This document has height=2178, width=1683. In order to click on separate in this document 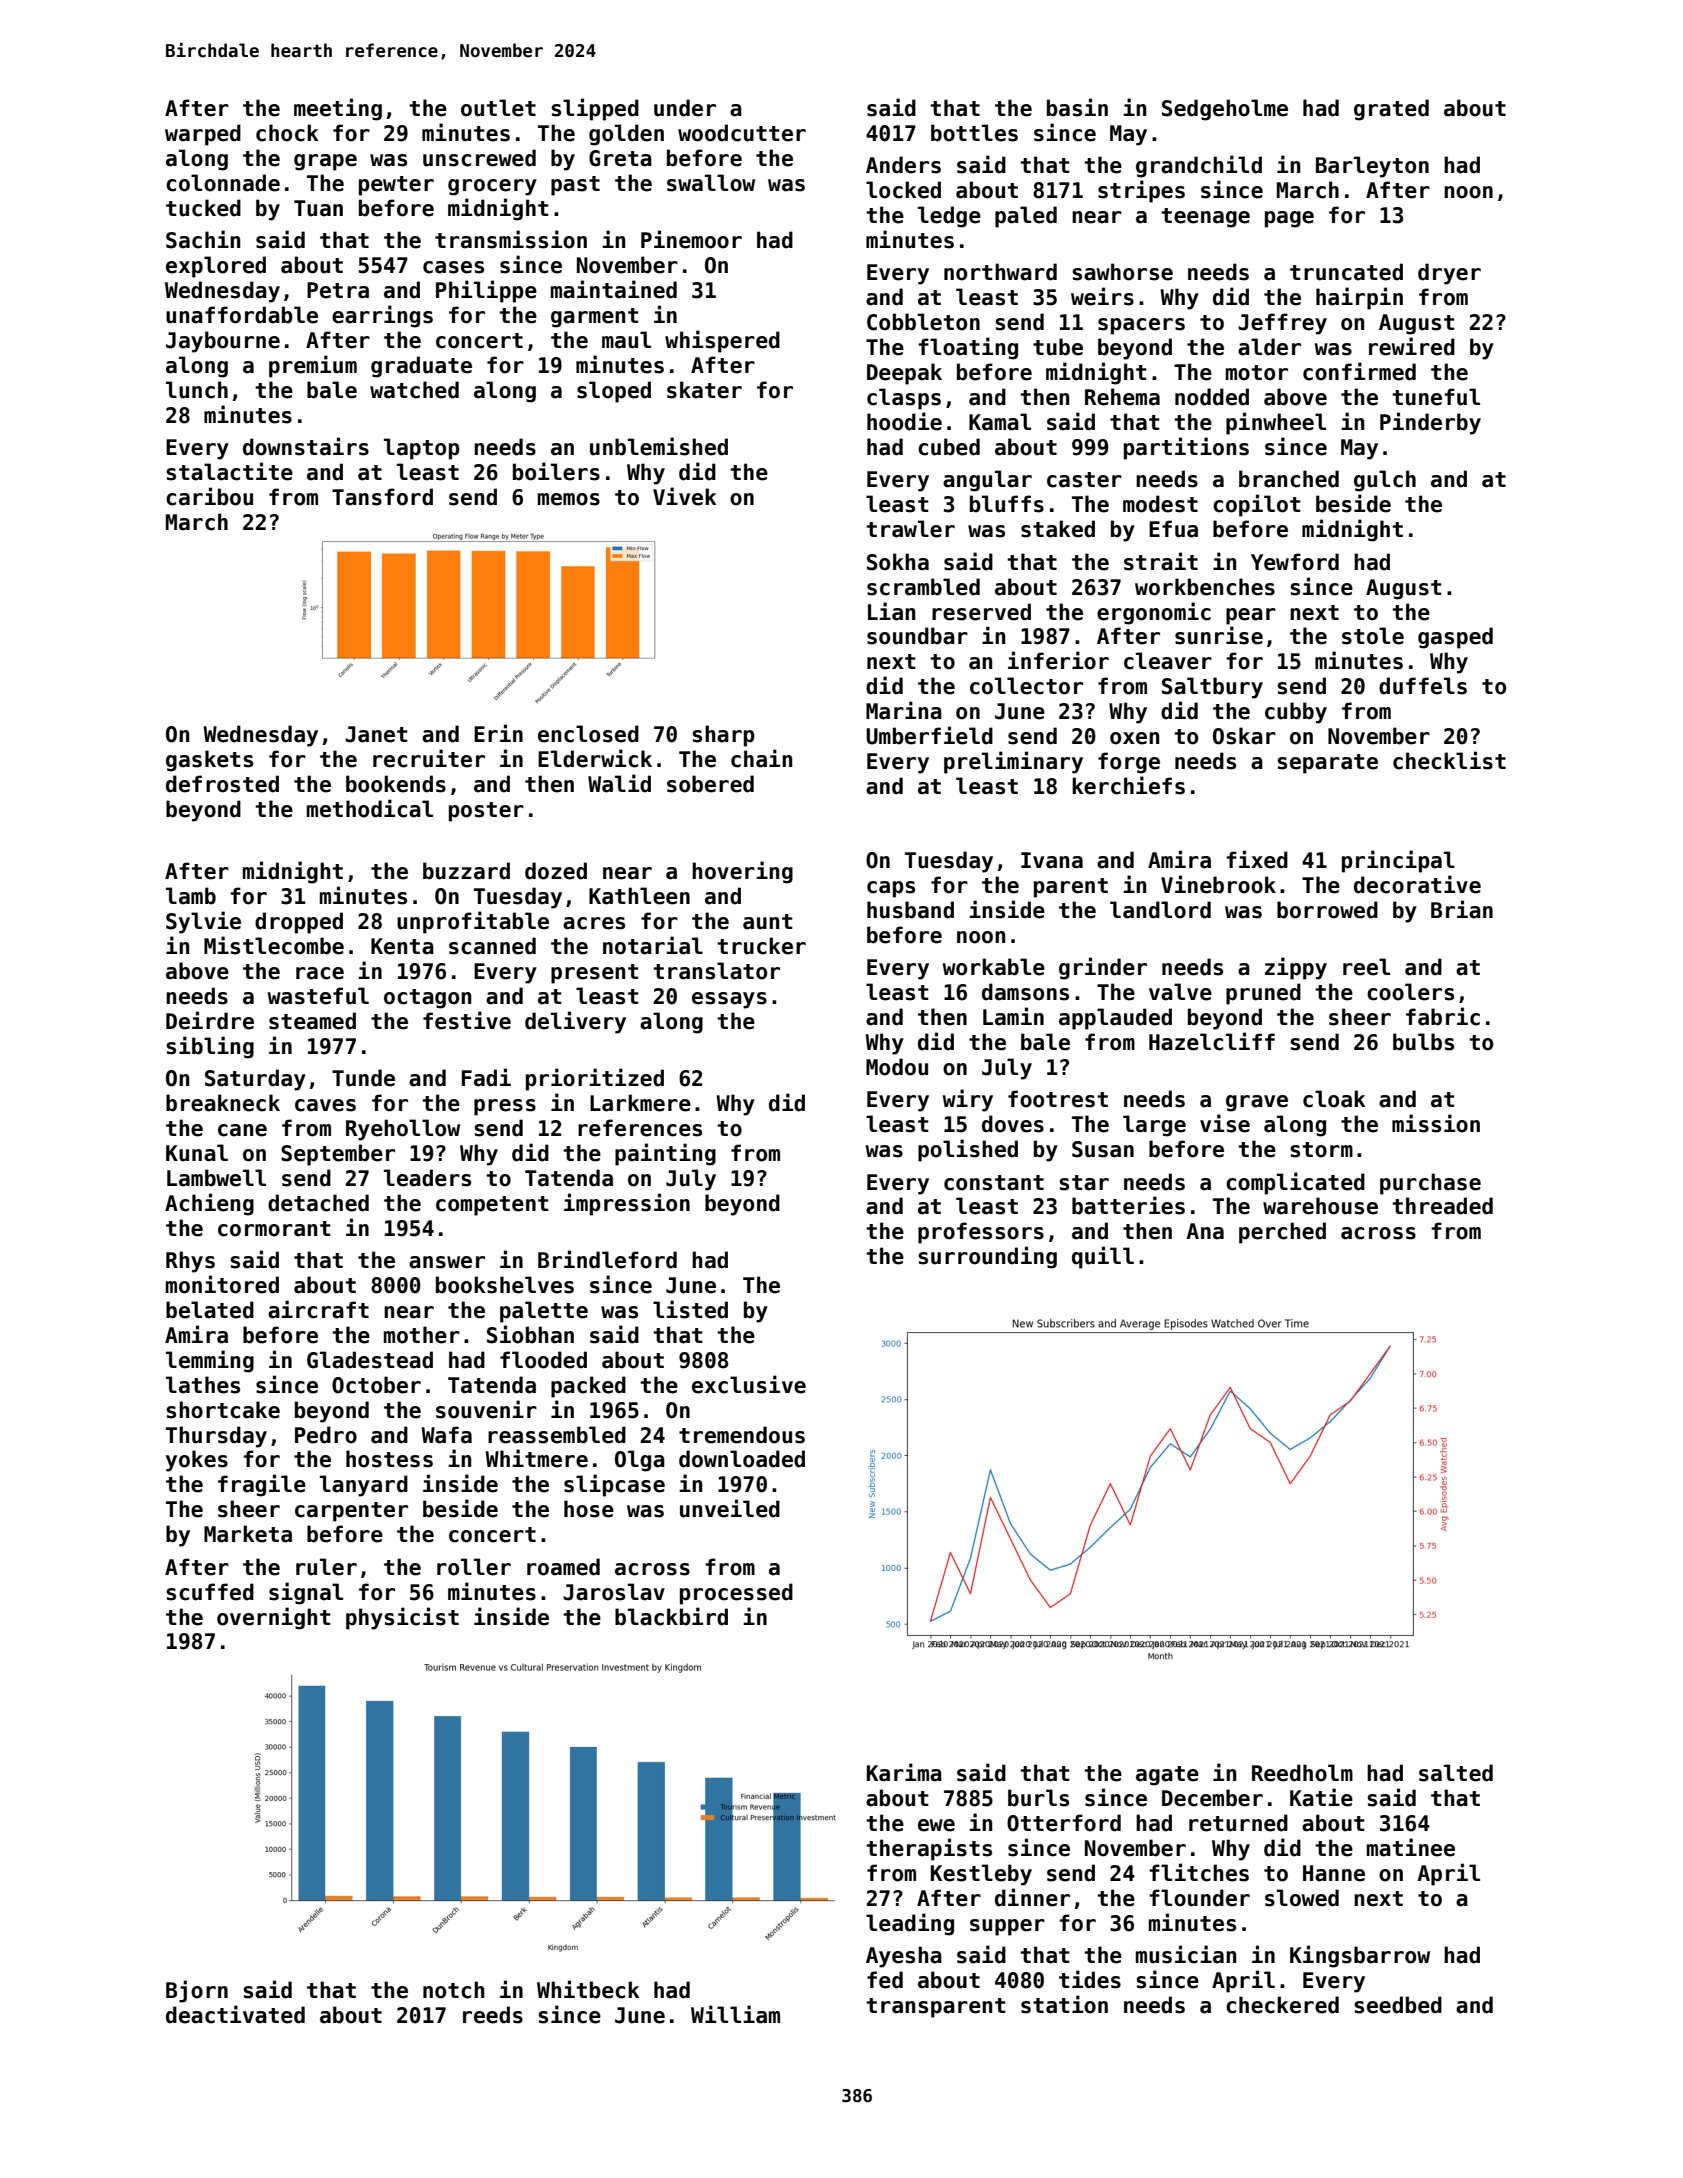, I will do `click(1327, 764)`.
